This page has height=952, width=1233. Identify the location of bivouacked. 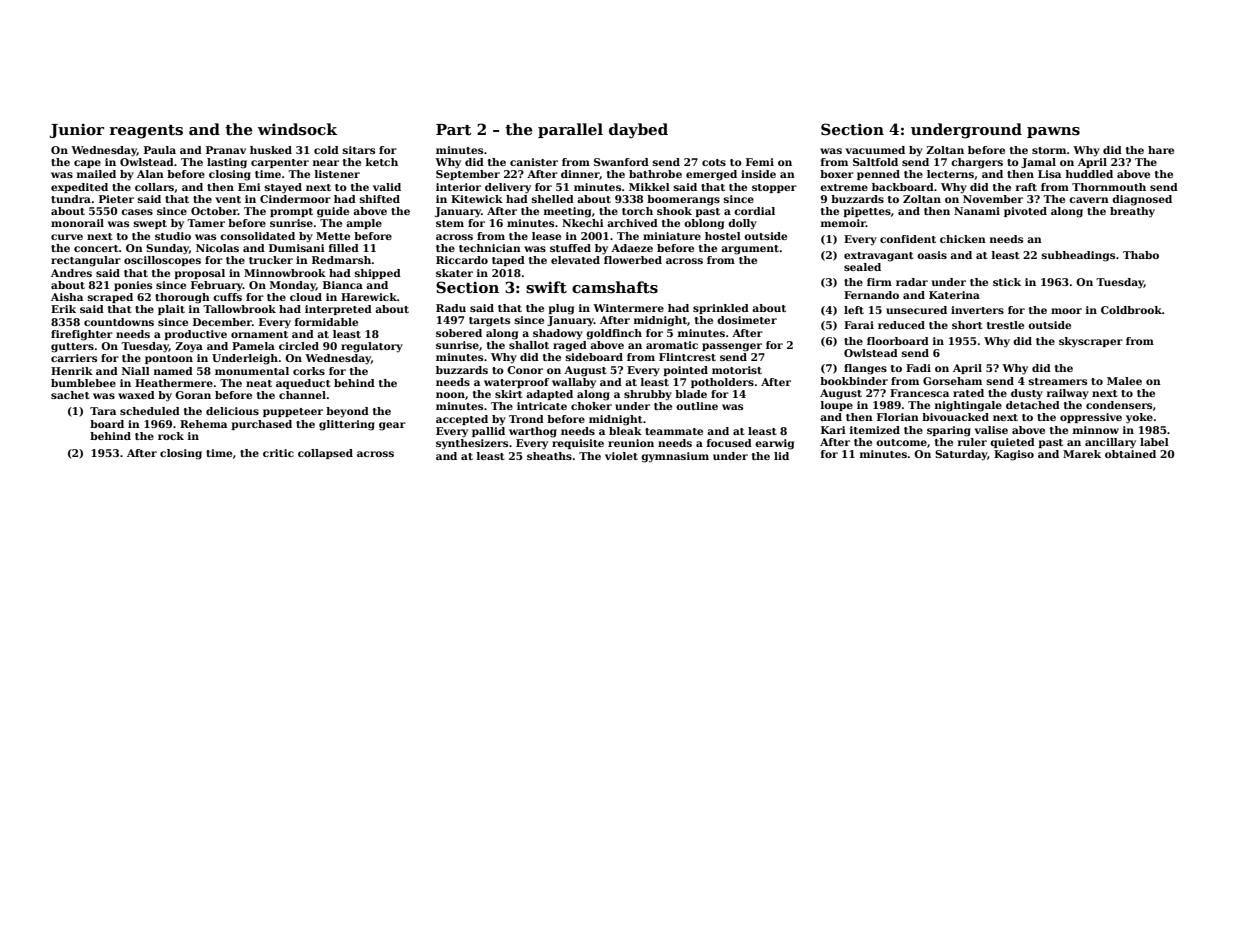
(955, 417).
